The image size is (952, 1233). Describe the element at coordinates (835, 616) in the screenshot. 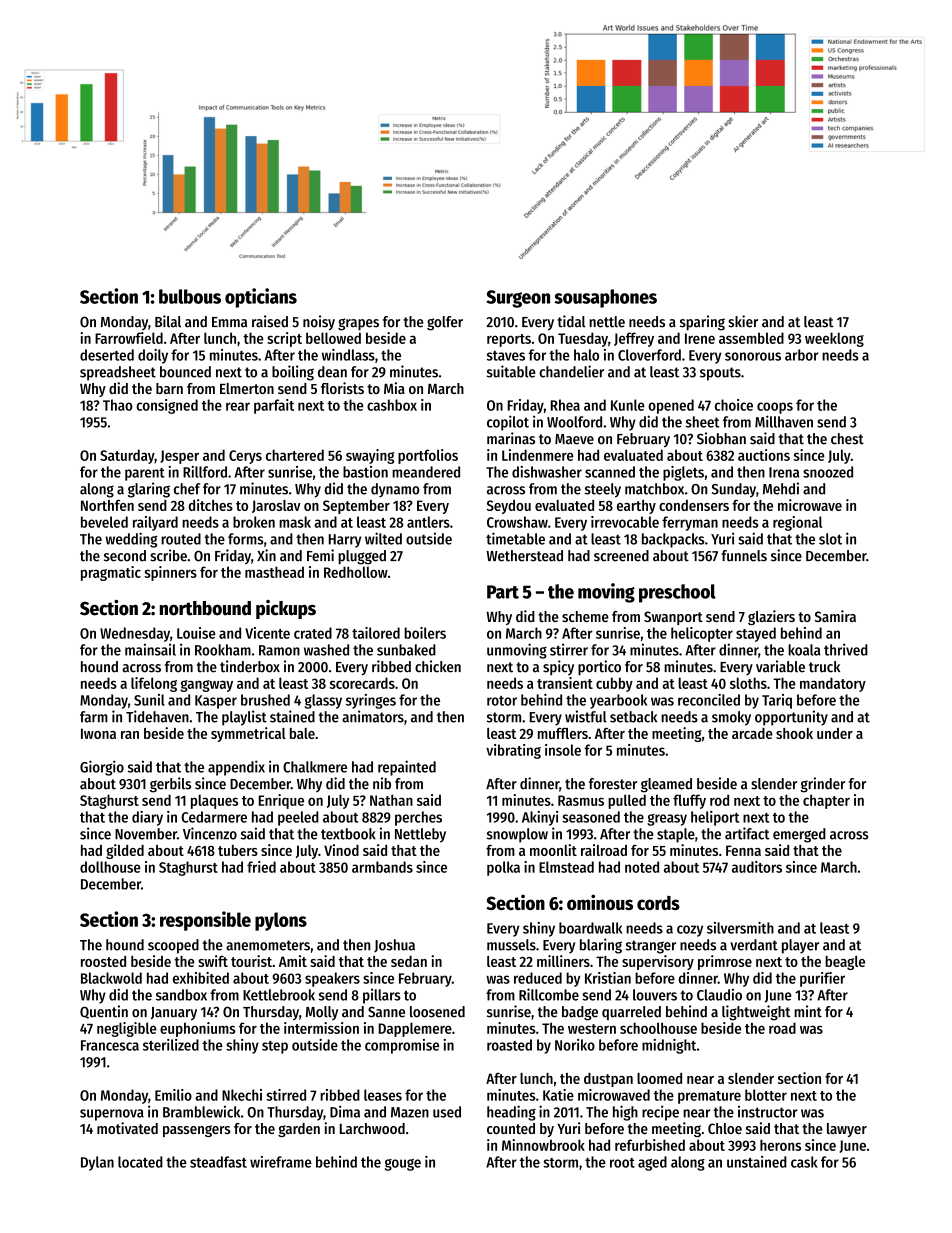

I see `Samira` at that location.
